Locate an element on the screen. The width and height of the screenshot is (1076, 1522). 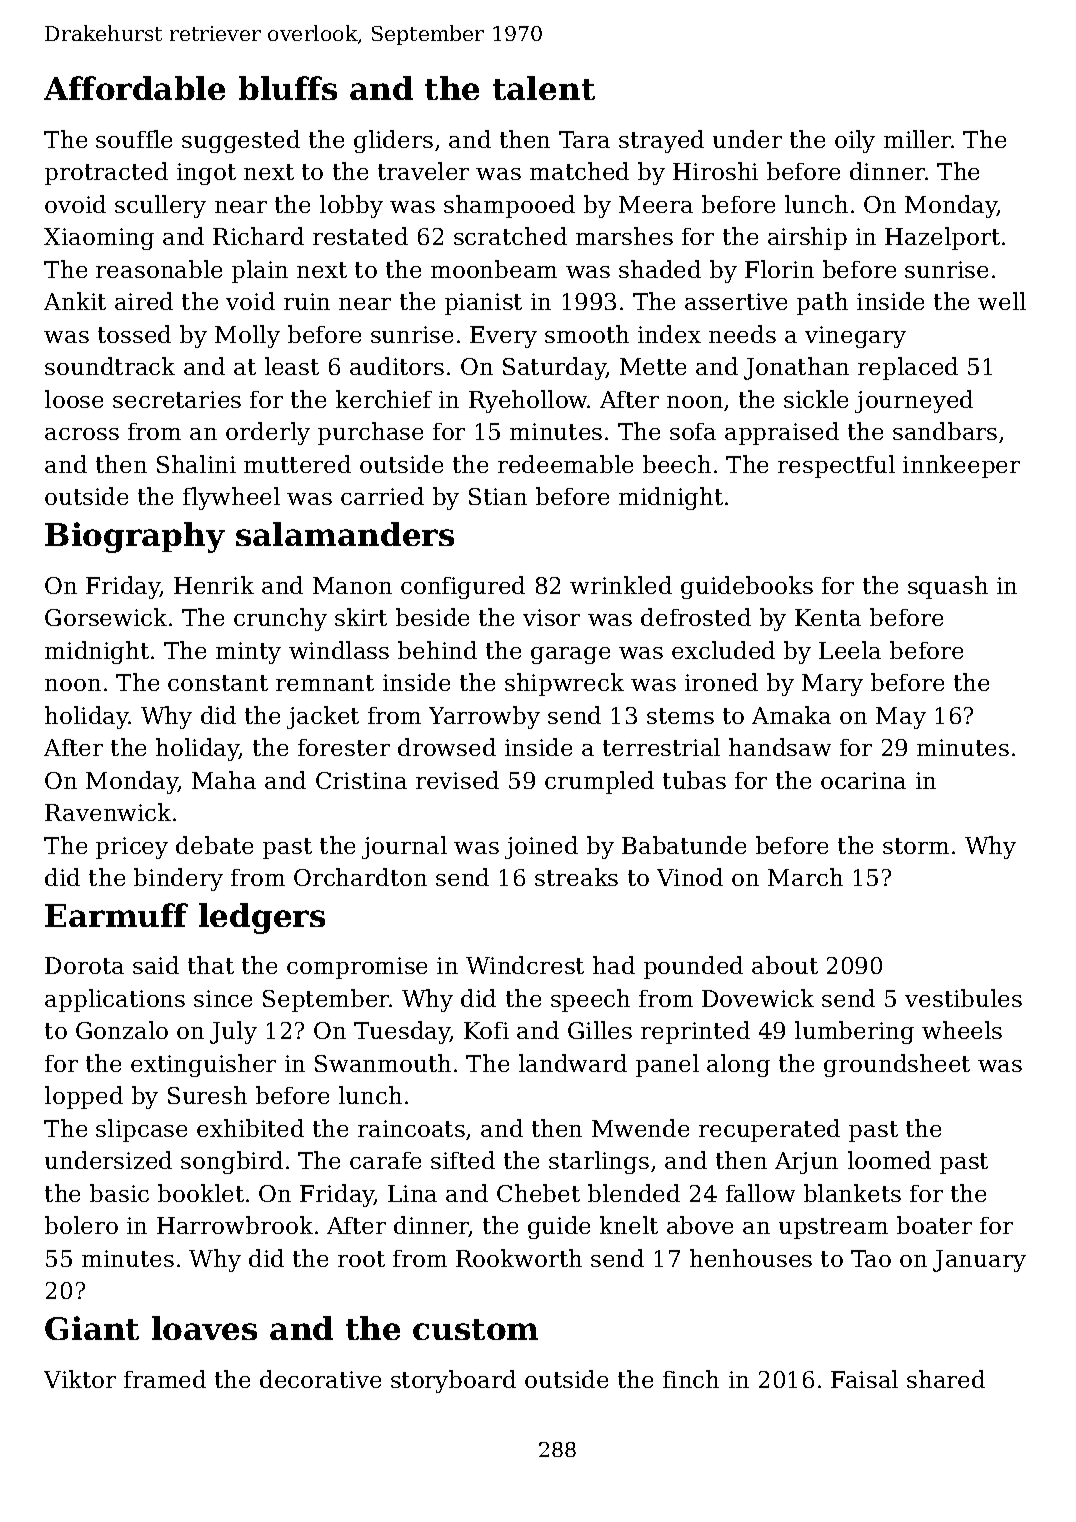
vestibules is located at coordinates (963, 998).
